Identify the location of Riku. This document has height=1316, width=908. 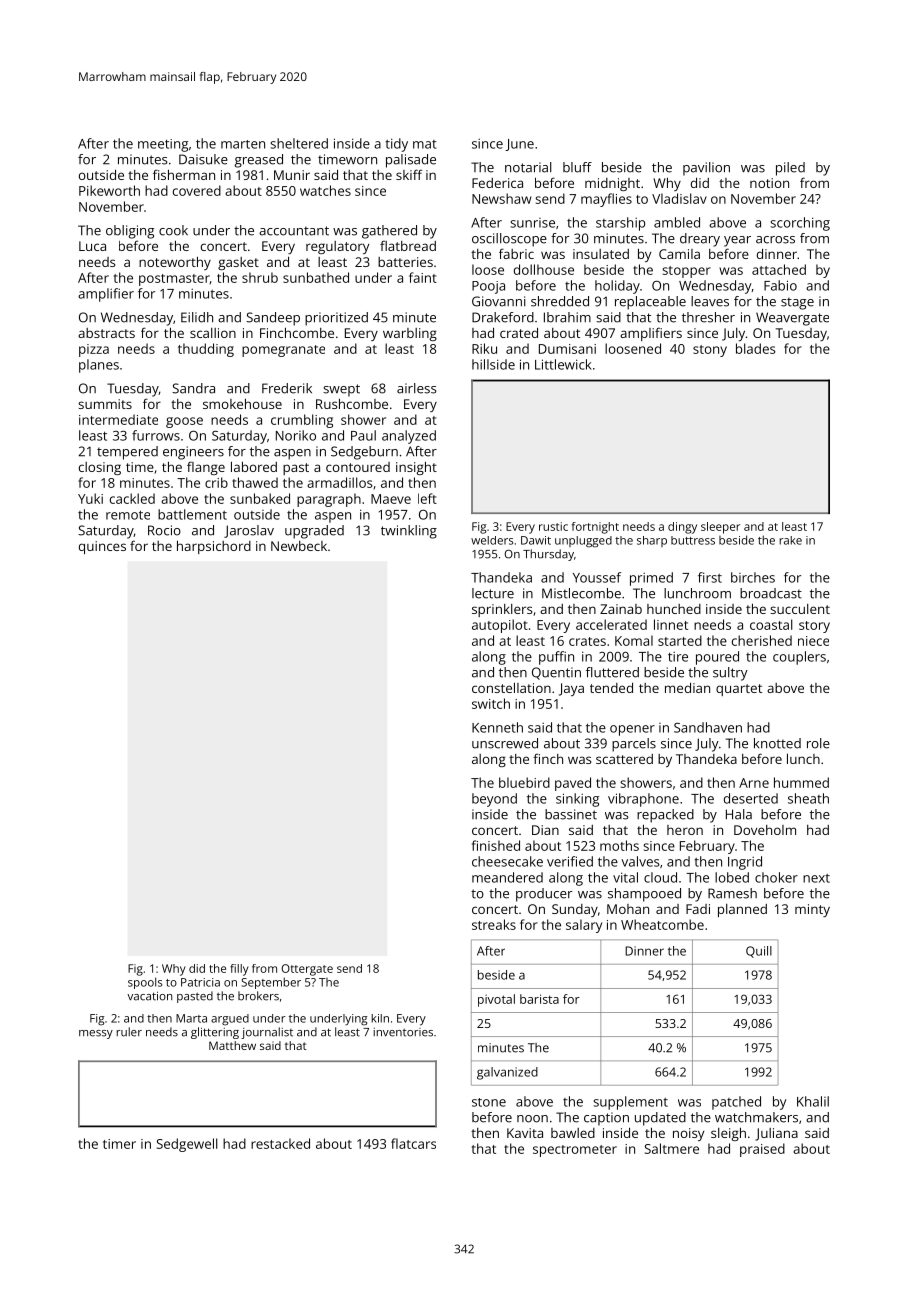
(484, 348).
